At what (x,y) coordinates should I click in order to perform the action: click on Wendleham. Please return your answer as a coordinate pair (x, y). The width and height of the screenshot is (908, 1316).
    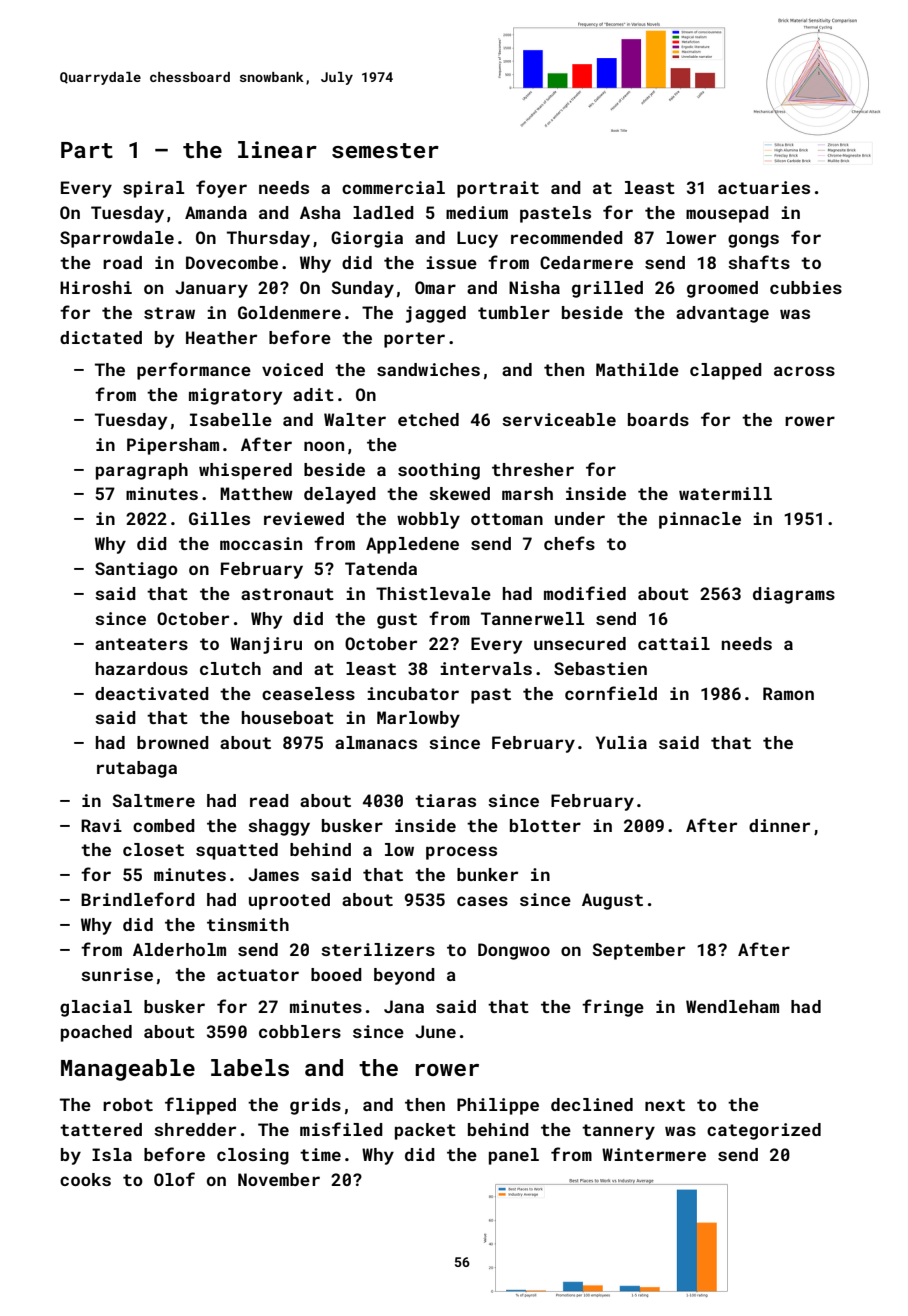
    Looking at the image, I should click on (732, 1006).
